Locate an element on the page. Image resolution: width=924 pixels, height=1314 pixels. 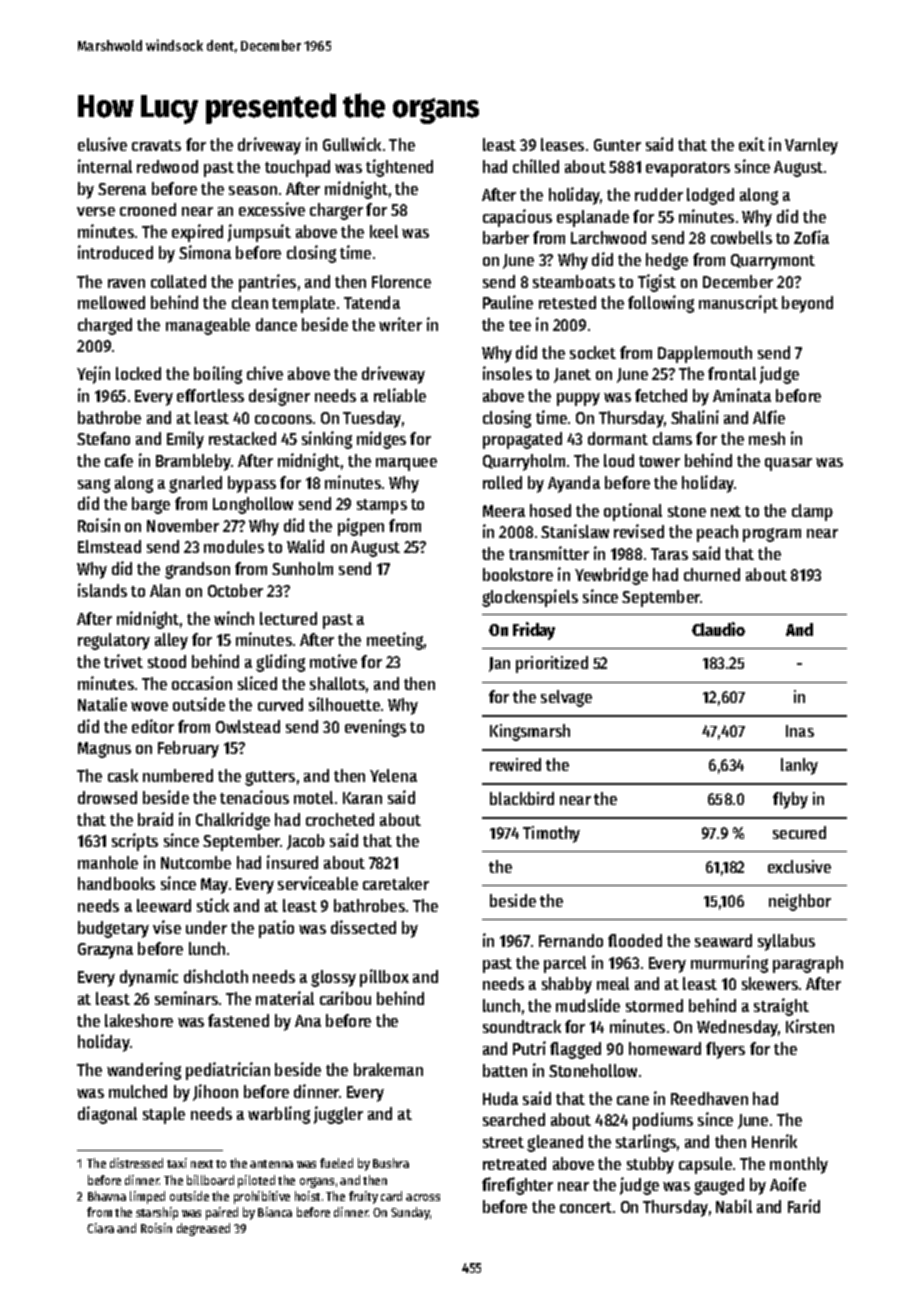
Nabil is located at coordinates (734, 1206).
